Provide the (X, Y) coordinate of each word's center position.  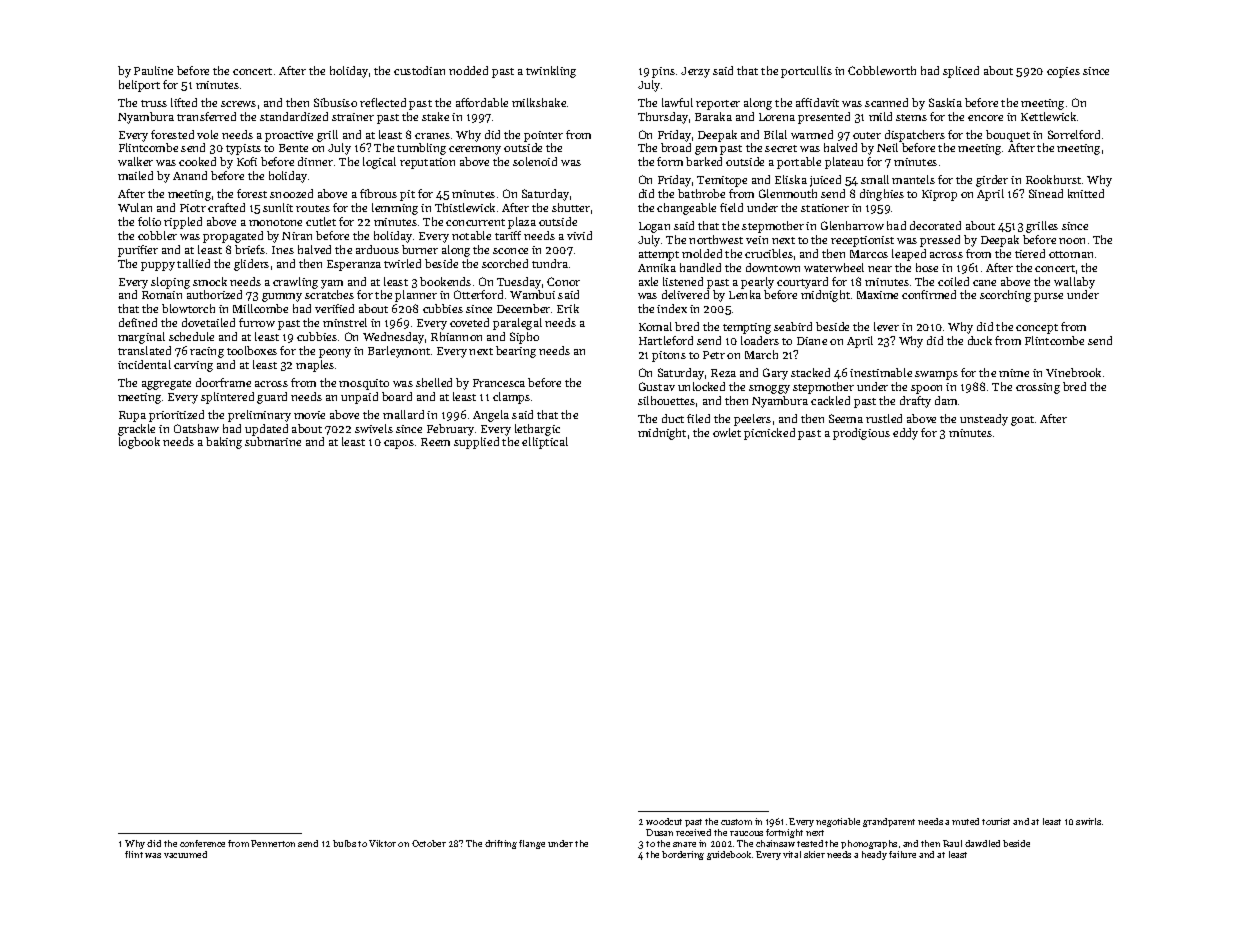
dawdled (982, 843)
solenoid (535, 161)
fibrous (378, 193)
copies (1063, 72)
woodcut (664, 821)
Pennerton (273, 843)
